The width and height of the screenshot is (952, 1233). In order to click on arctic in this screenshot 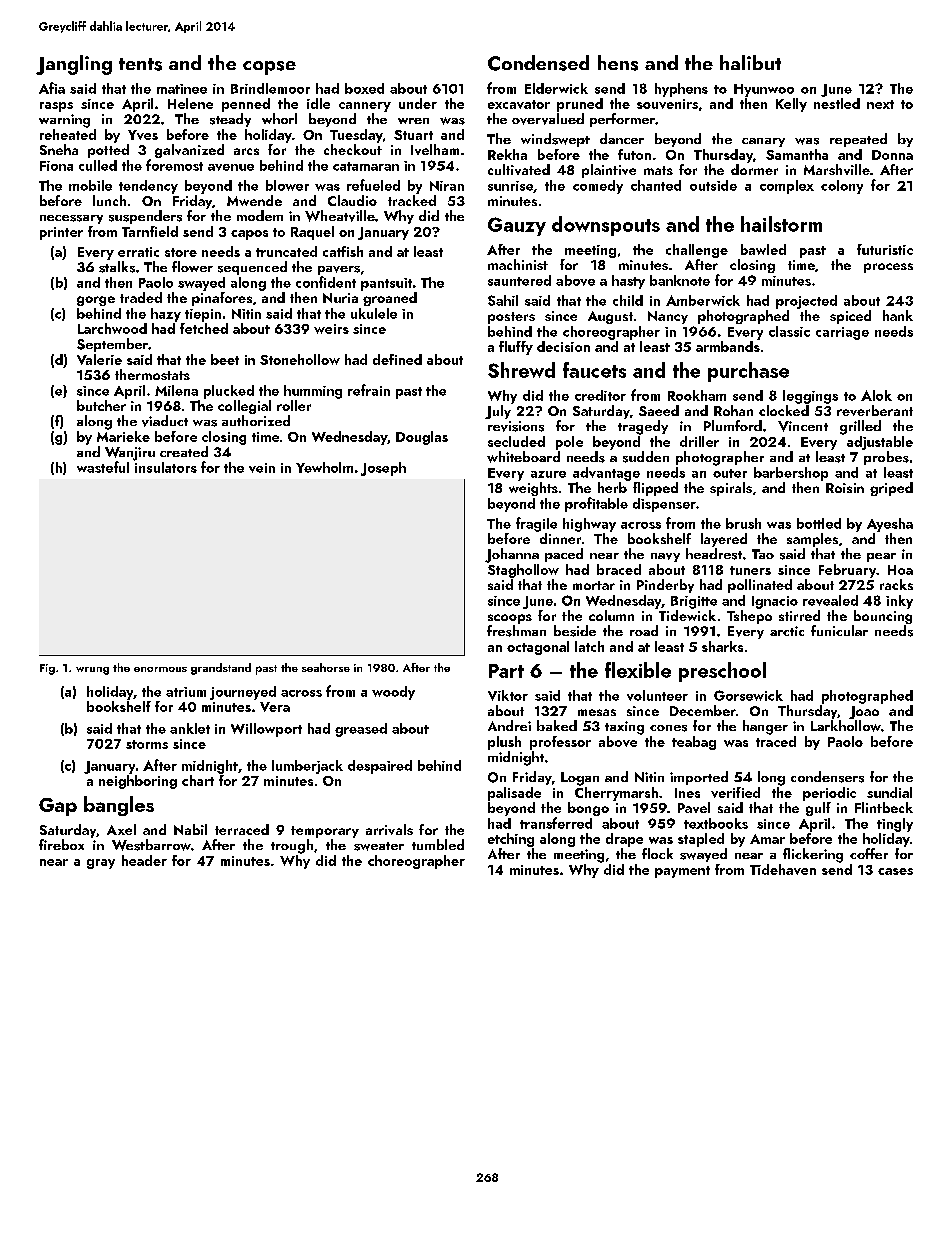, I will do `click(787, 631)`.
